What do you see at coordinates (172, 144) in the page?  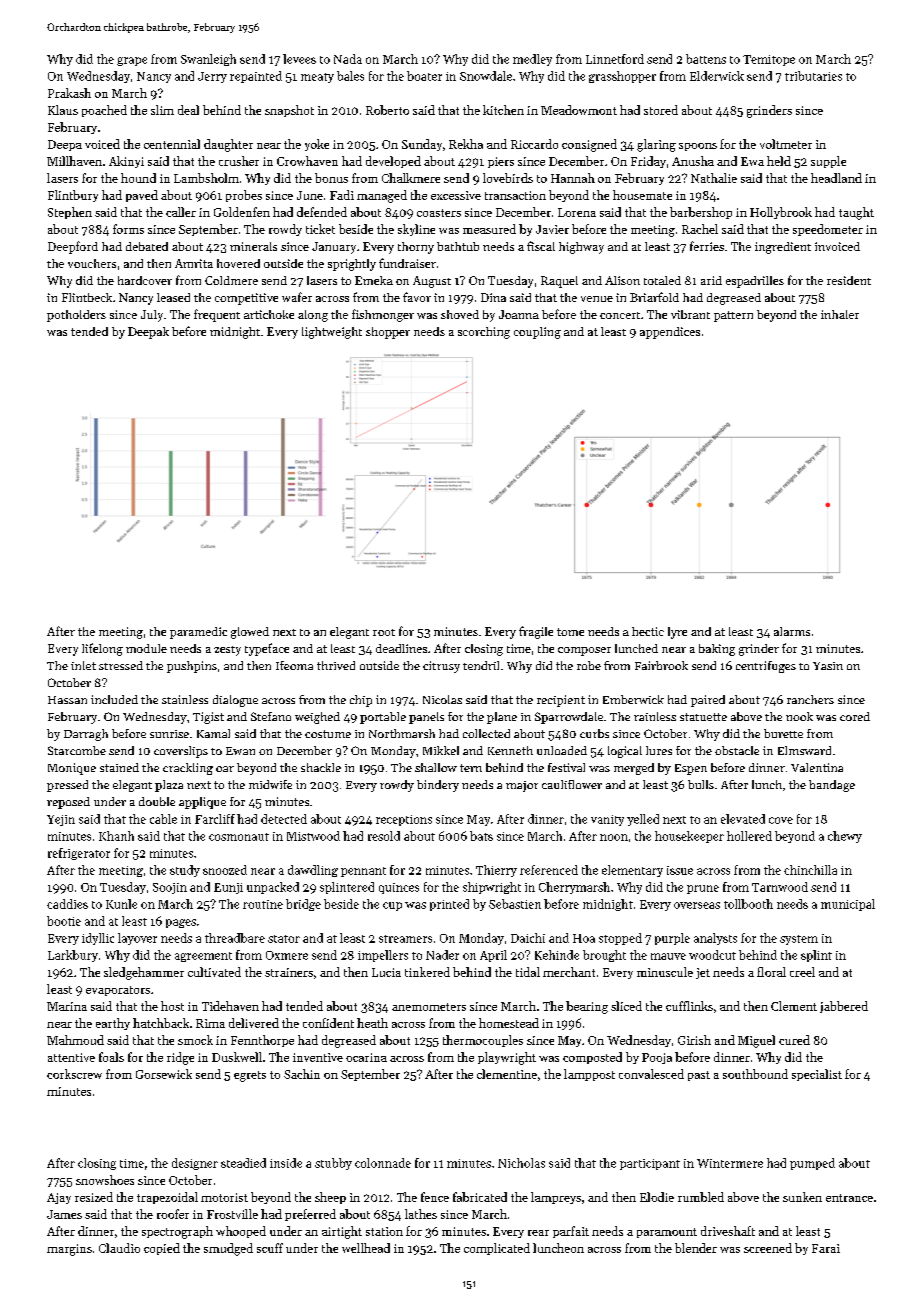 I see `centennial` at bounding box center [172, 144].
